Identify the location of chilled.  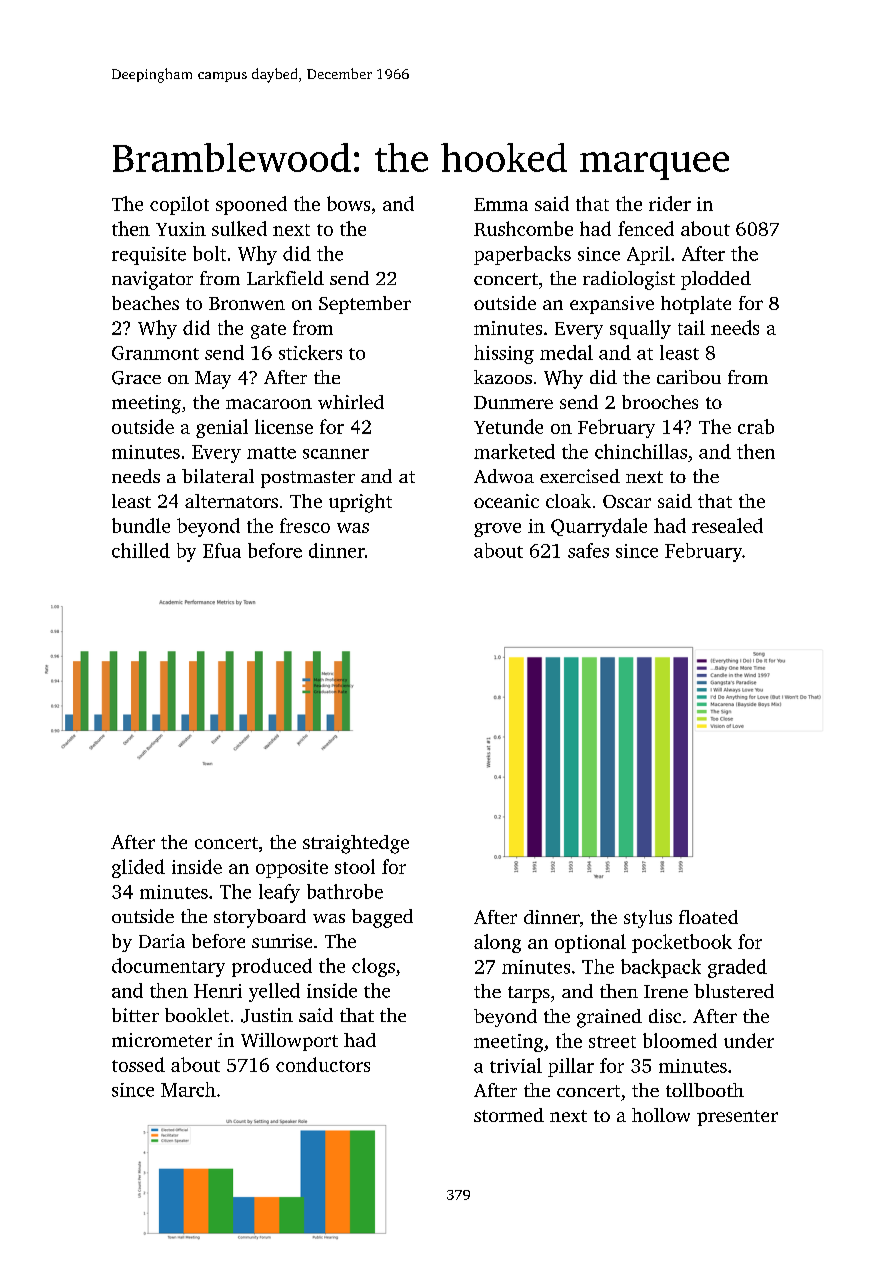
(141, 550).
